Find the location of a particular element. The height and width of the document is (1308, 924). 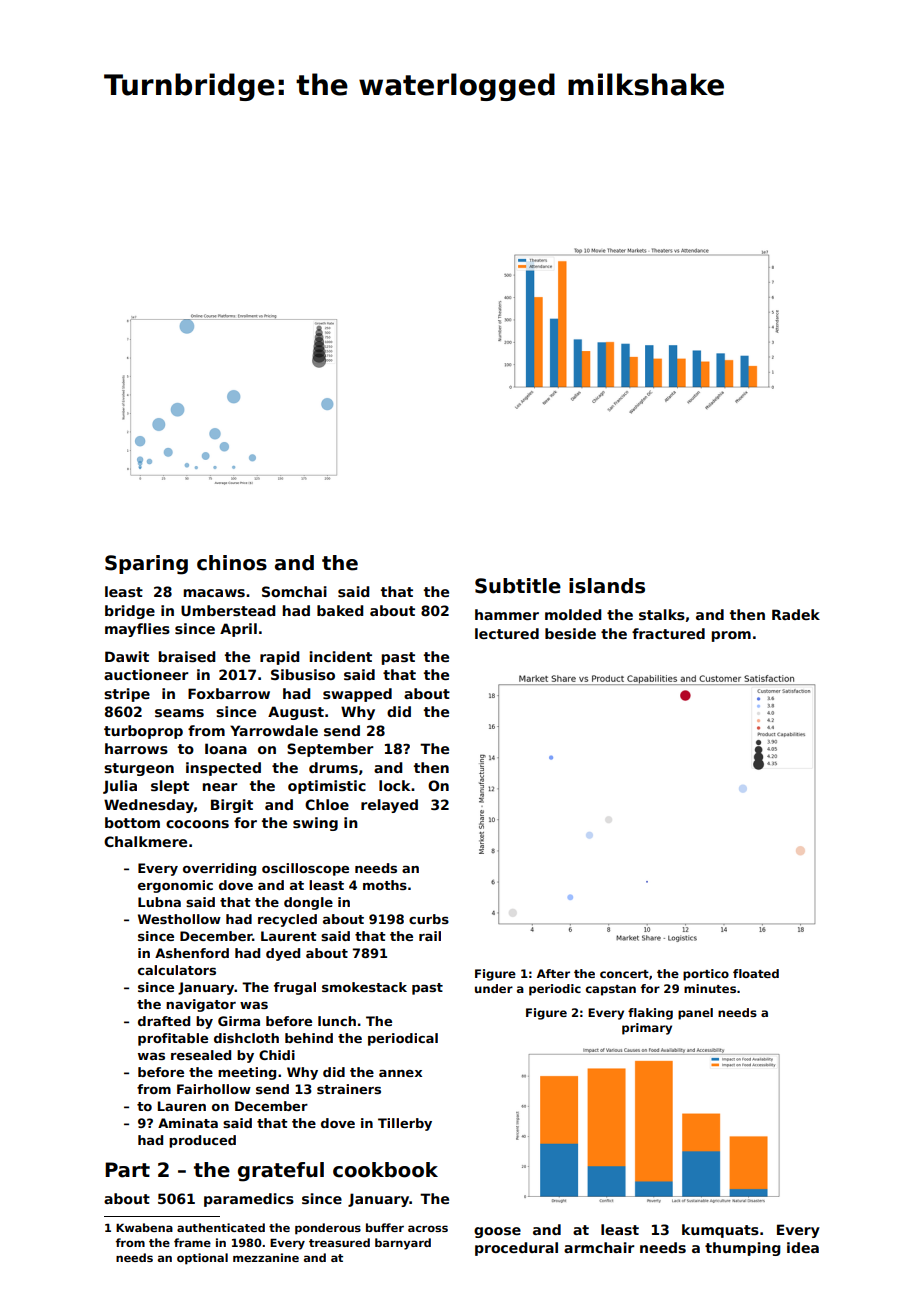

drafted is located at coordinates (164, 1021).
